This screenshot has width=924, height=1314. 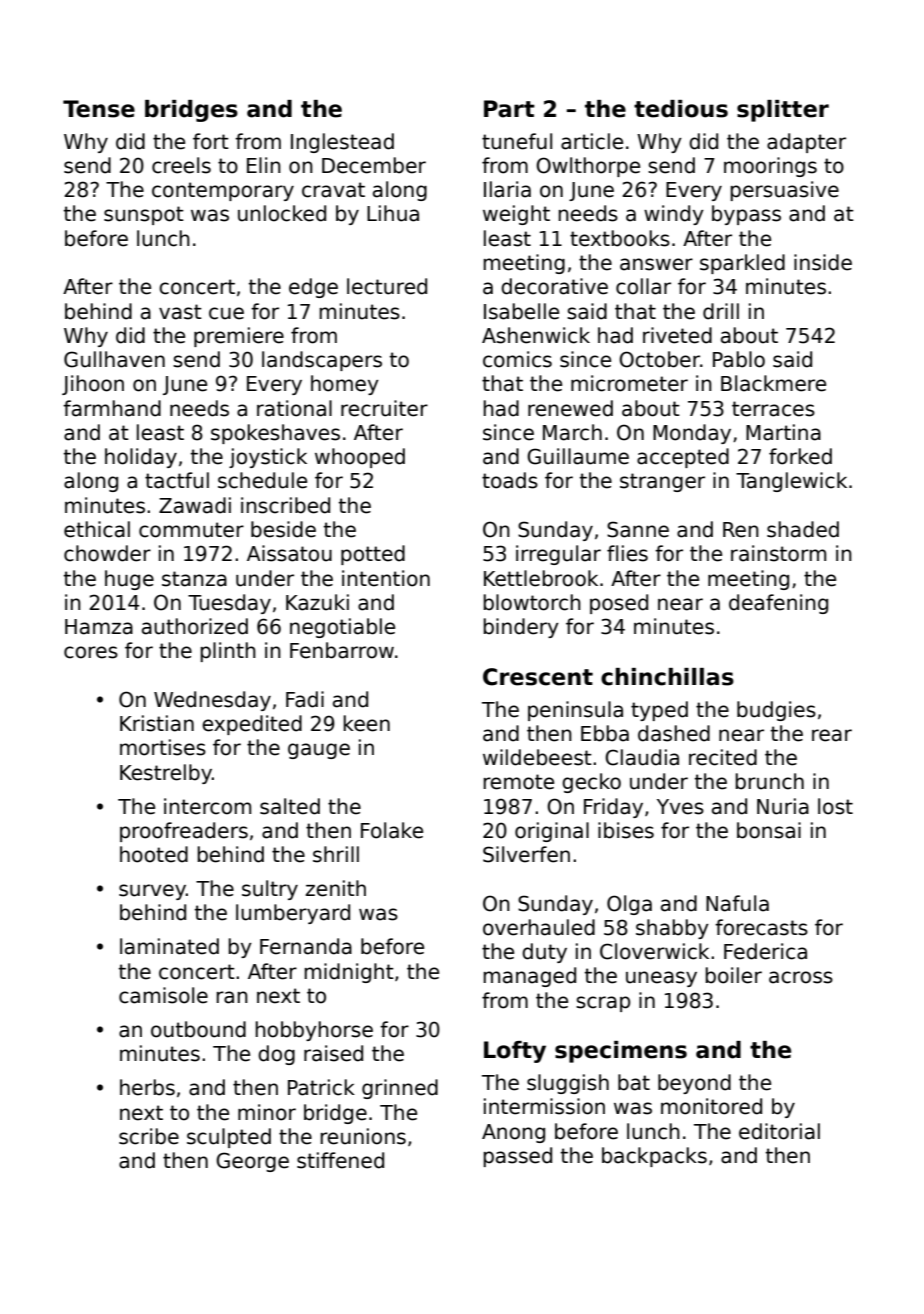 What do you see at coordinates (761, 927) in the screenshot?
I see `forecasts` at bounding box center [761, 927].
